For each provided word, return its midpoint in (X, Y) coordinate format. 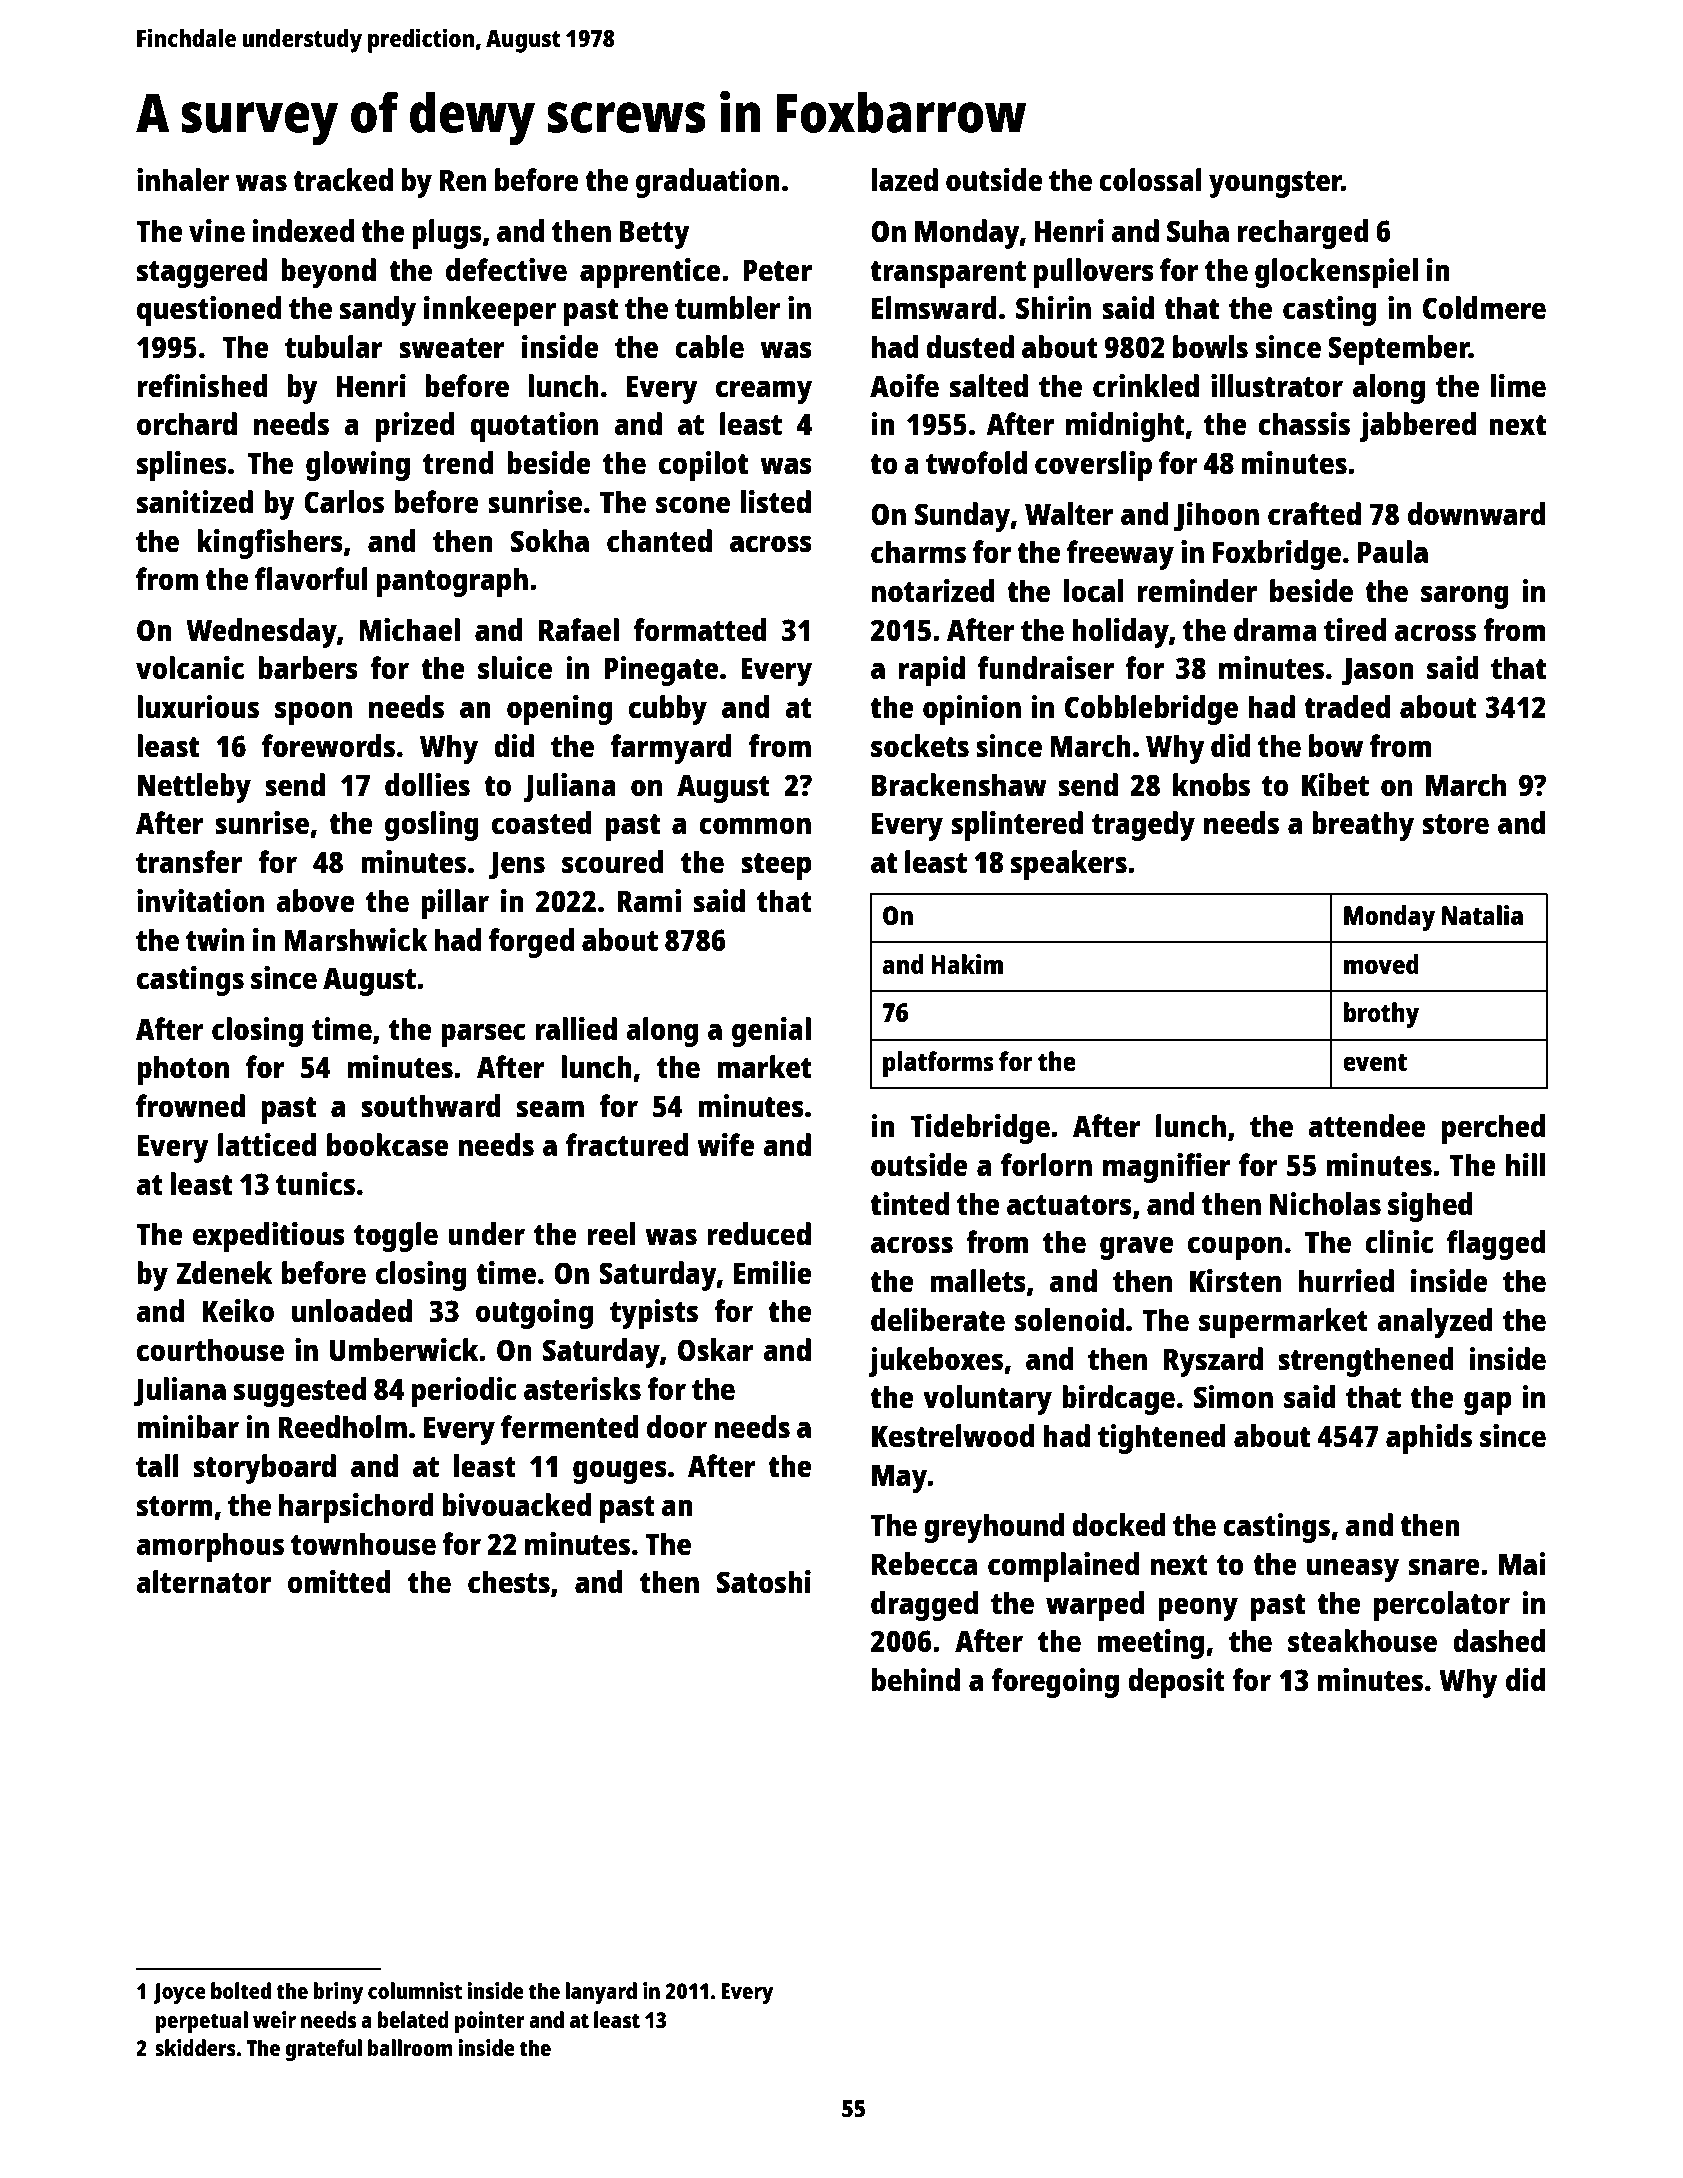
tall (157, 1465)
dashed (1499, 1640)
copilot (703, 466)
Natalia (1482, 915)
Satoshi (764, 1581)
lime (1518, 385)
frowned (190, 1105)
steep (776, 866)
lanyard (601, 1993)
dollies (427, 785)
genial (771, 1032)
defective (506, 269)
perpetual (202, 2022)
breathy (1363, 826)
